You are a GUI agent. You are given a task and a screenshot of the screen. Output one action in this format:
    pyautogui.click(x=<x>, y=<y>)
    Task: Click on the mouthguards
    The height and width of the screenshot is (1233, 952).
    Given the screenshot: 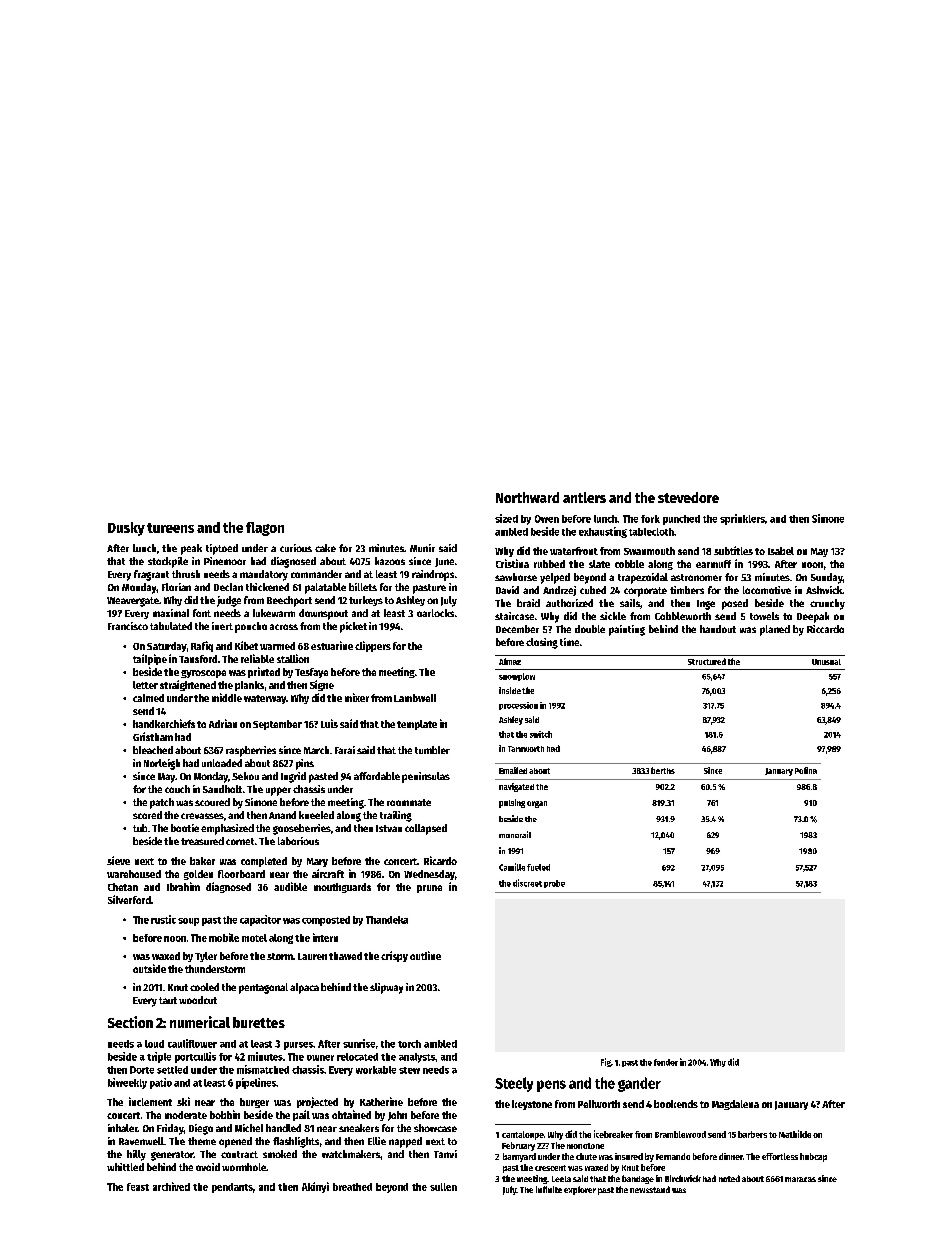 What is the action you would take?
    pyautogui.click(x=342, y=888)
